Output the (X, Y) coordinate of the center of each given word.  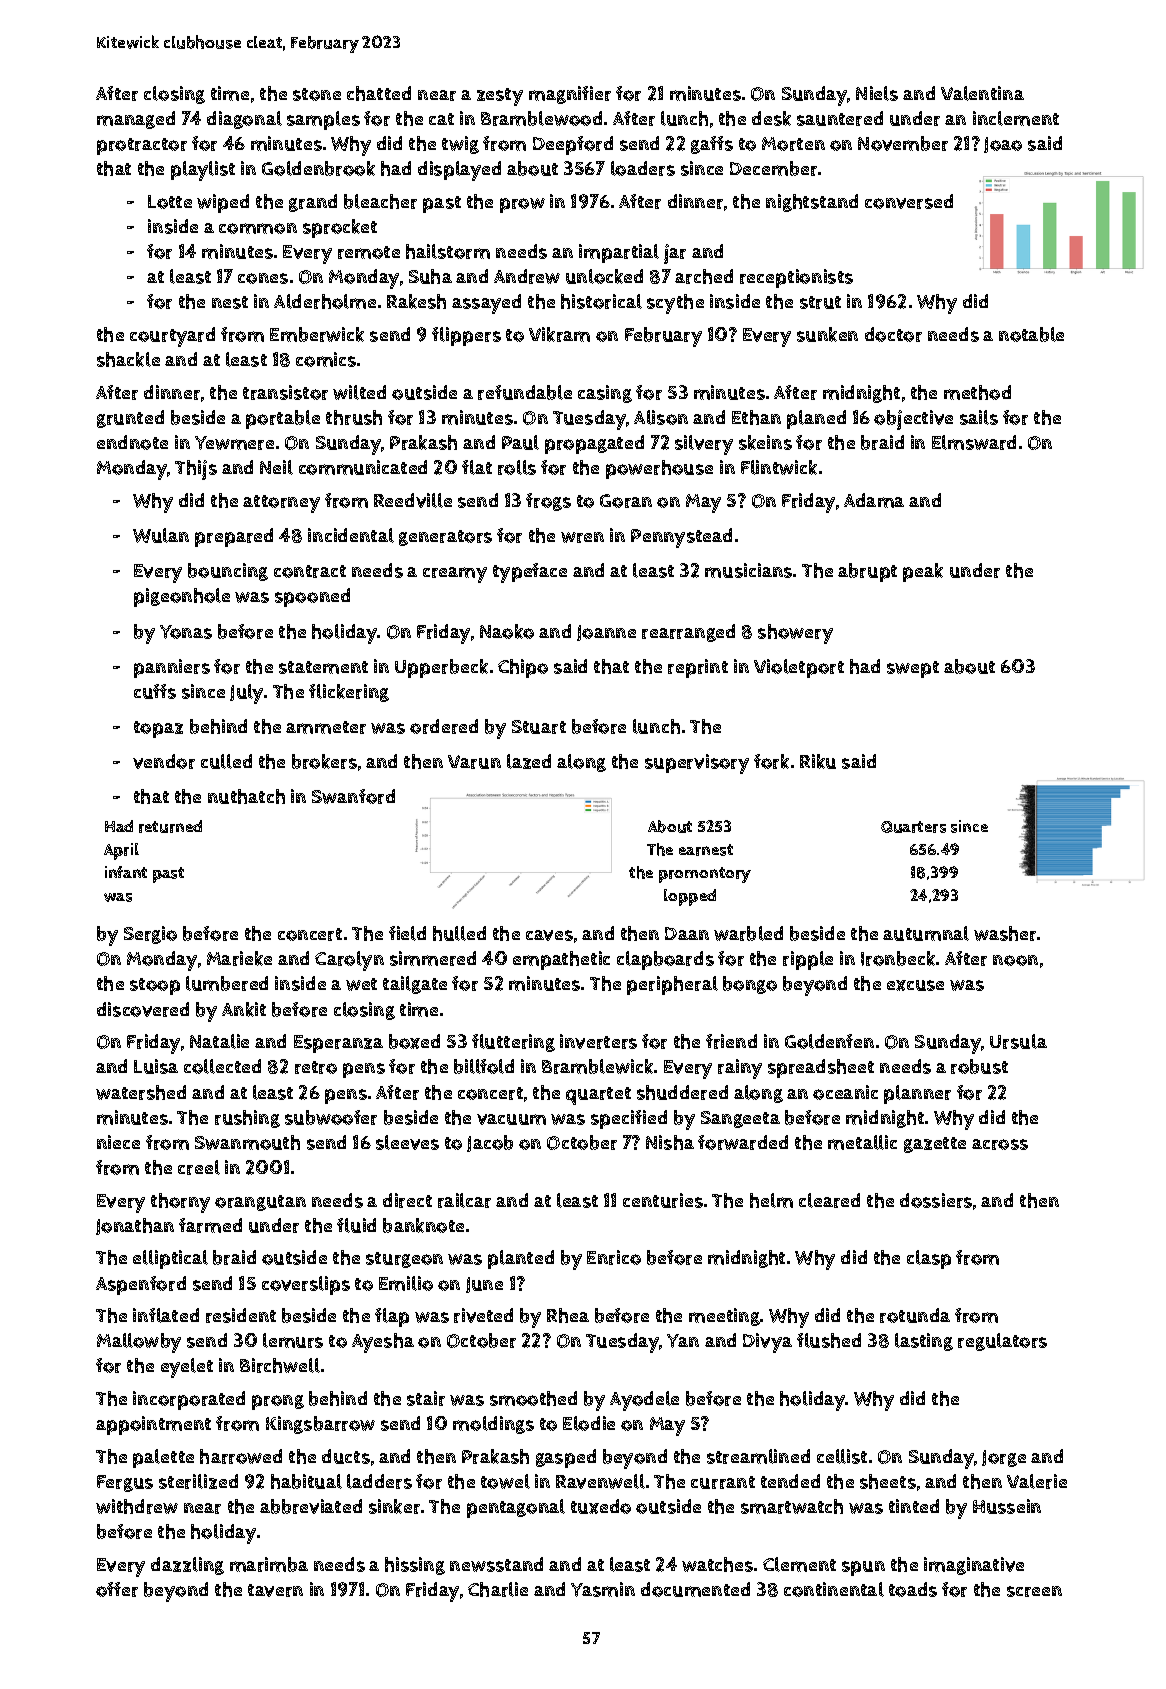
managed (136, 120)
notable (1031, 334)
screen (1034, 1591)
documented (695, 1589)
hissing (415, 1566)
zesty (500, 97)
